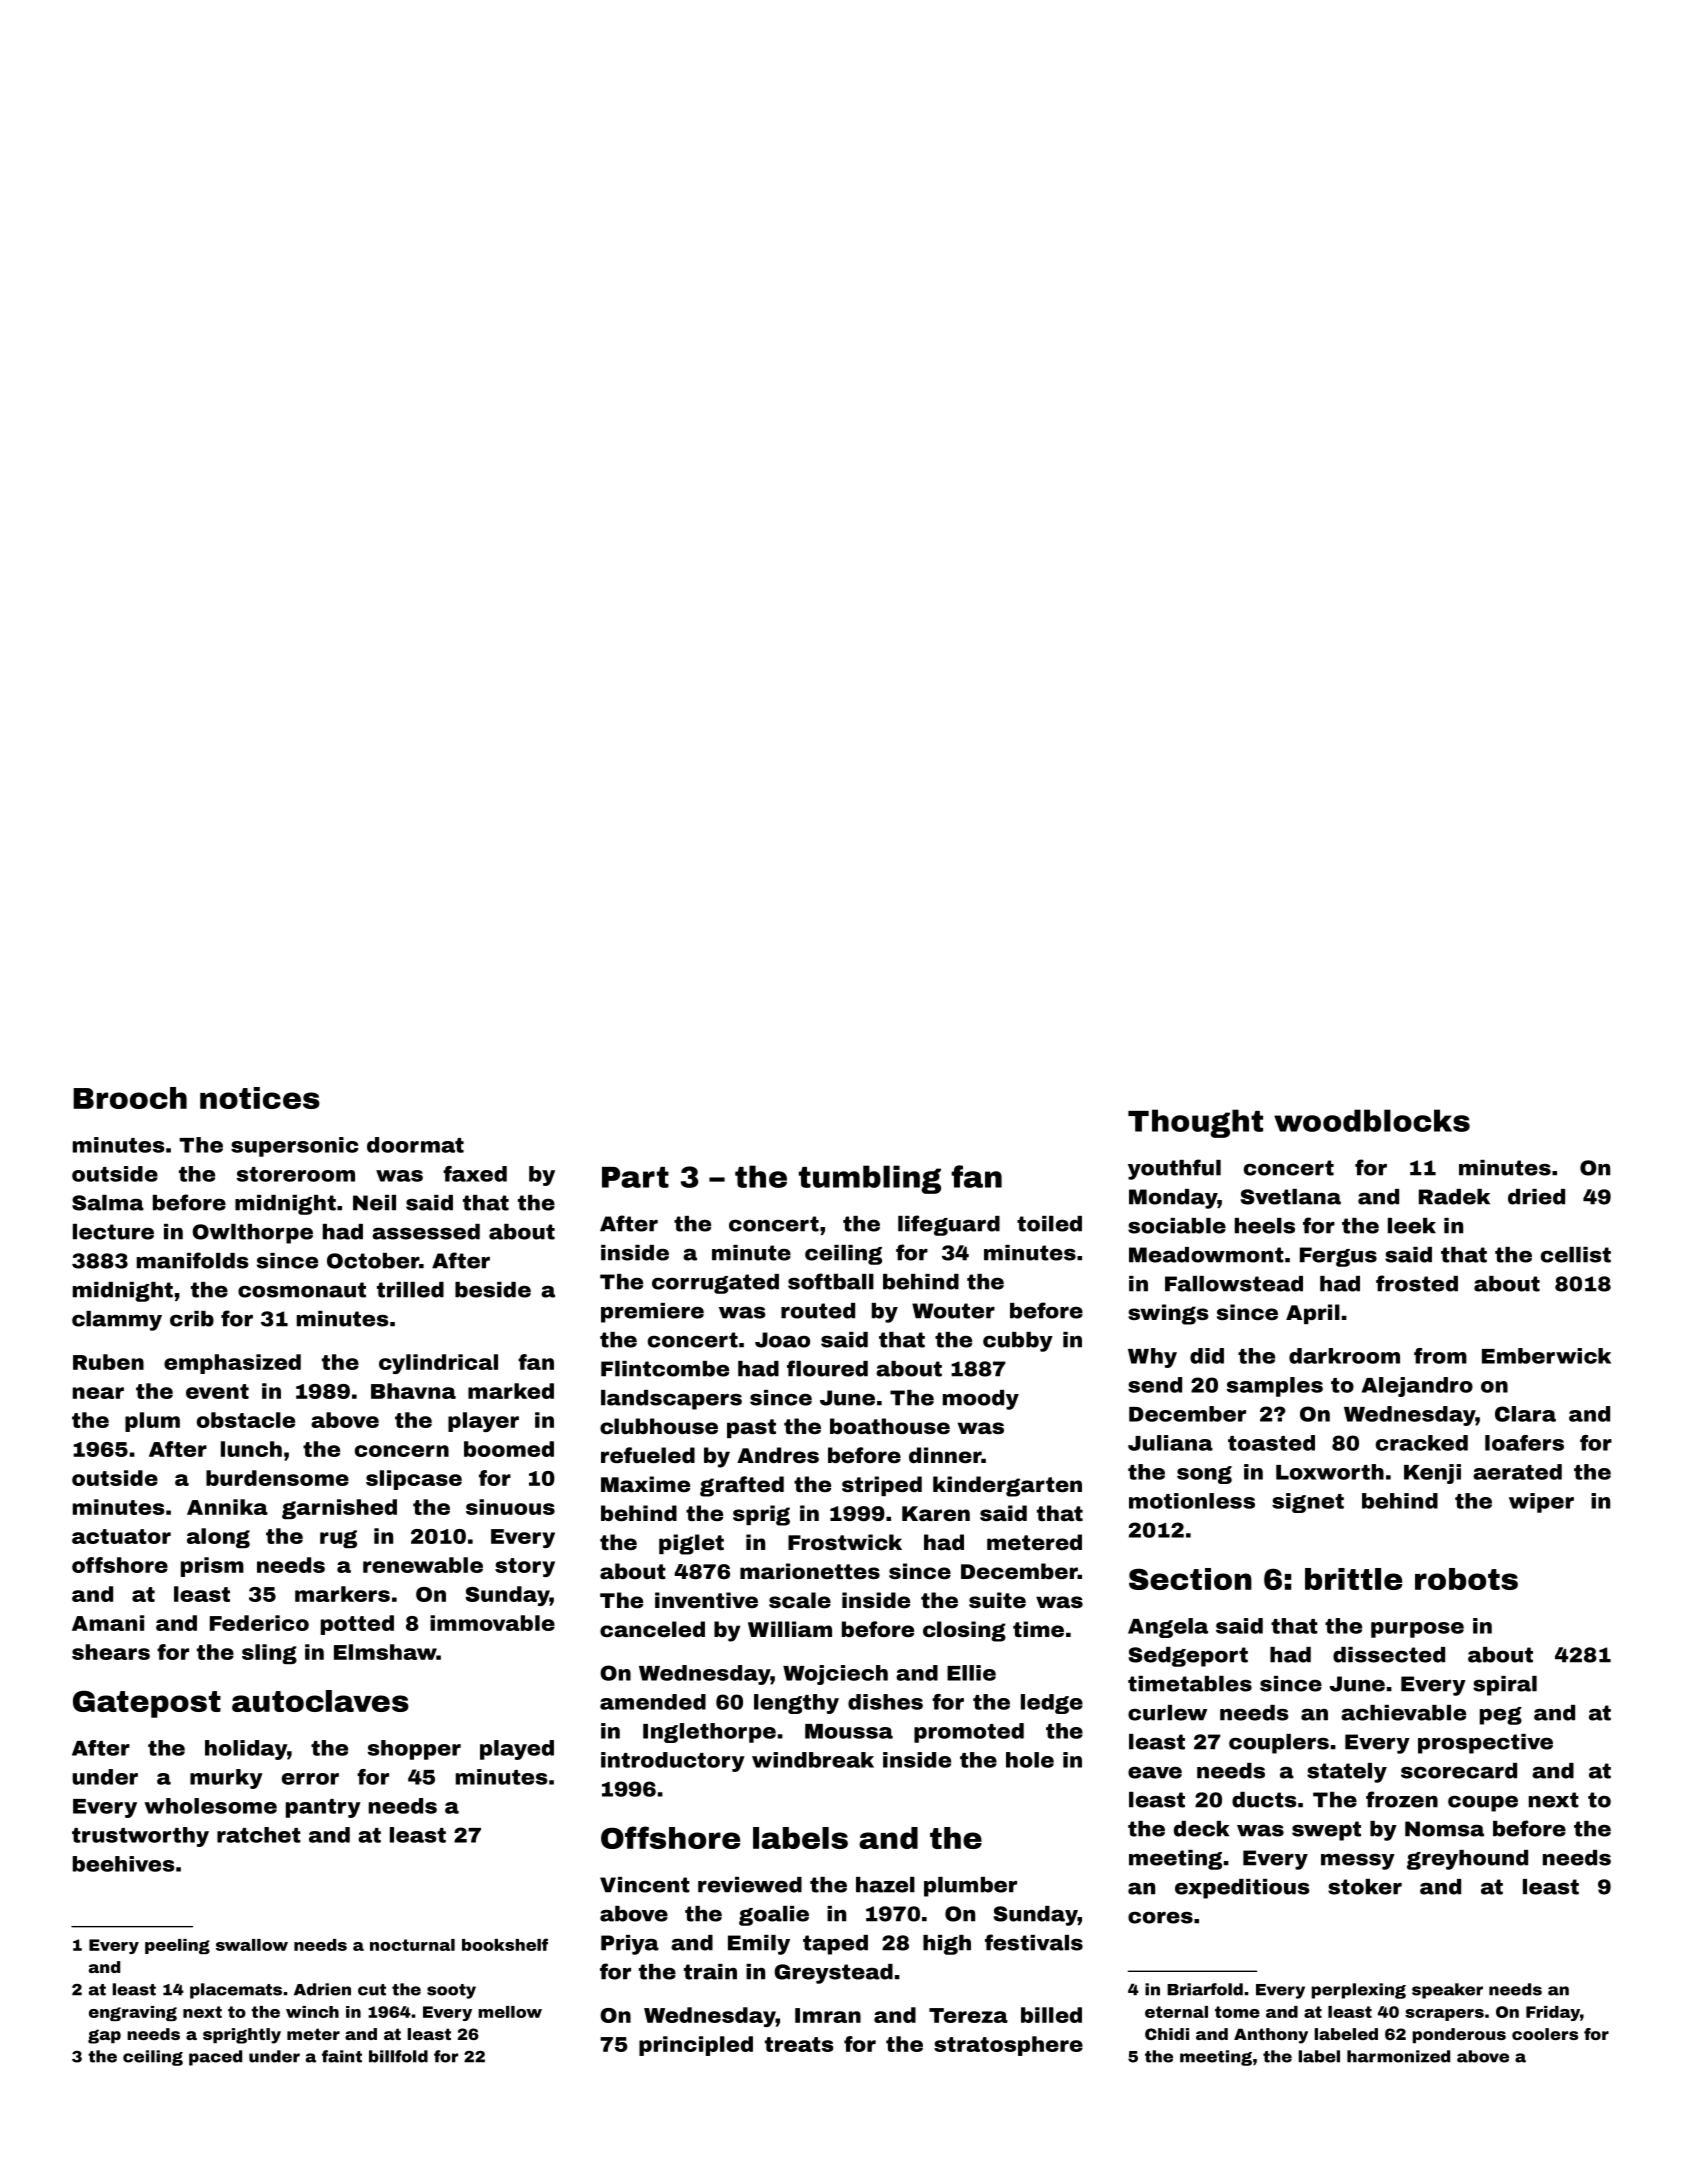 The height and width of the screenshot is (2178, 1683). I want to click on woodblocks, so click(1372, 1120).
